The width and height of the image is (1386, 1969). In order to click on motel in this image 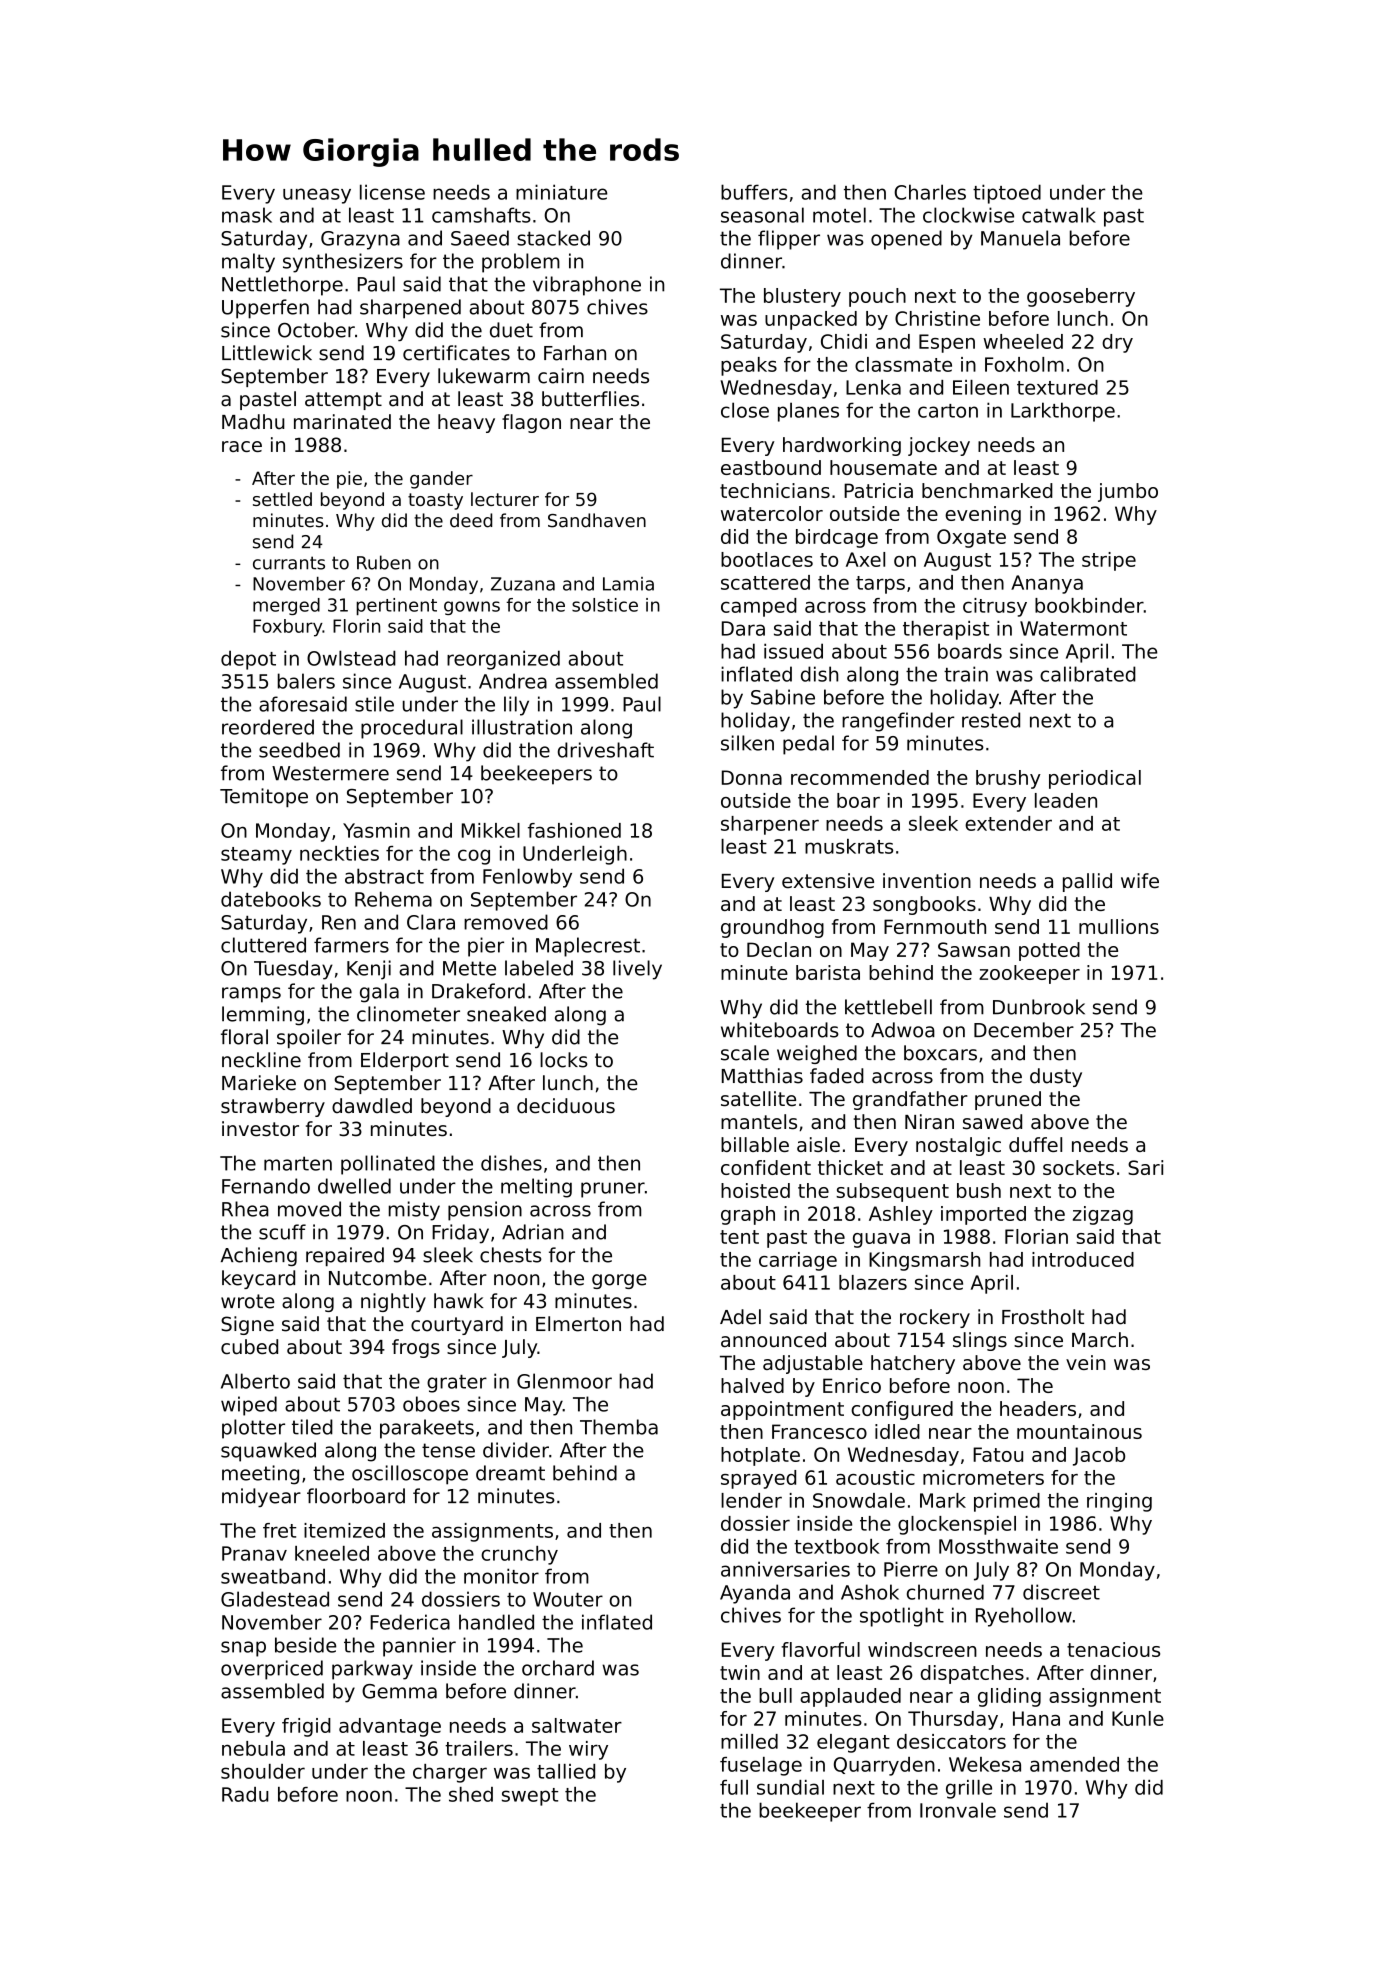, I will do `click(839, 215)`.
